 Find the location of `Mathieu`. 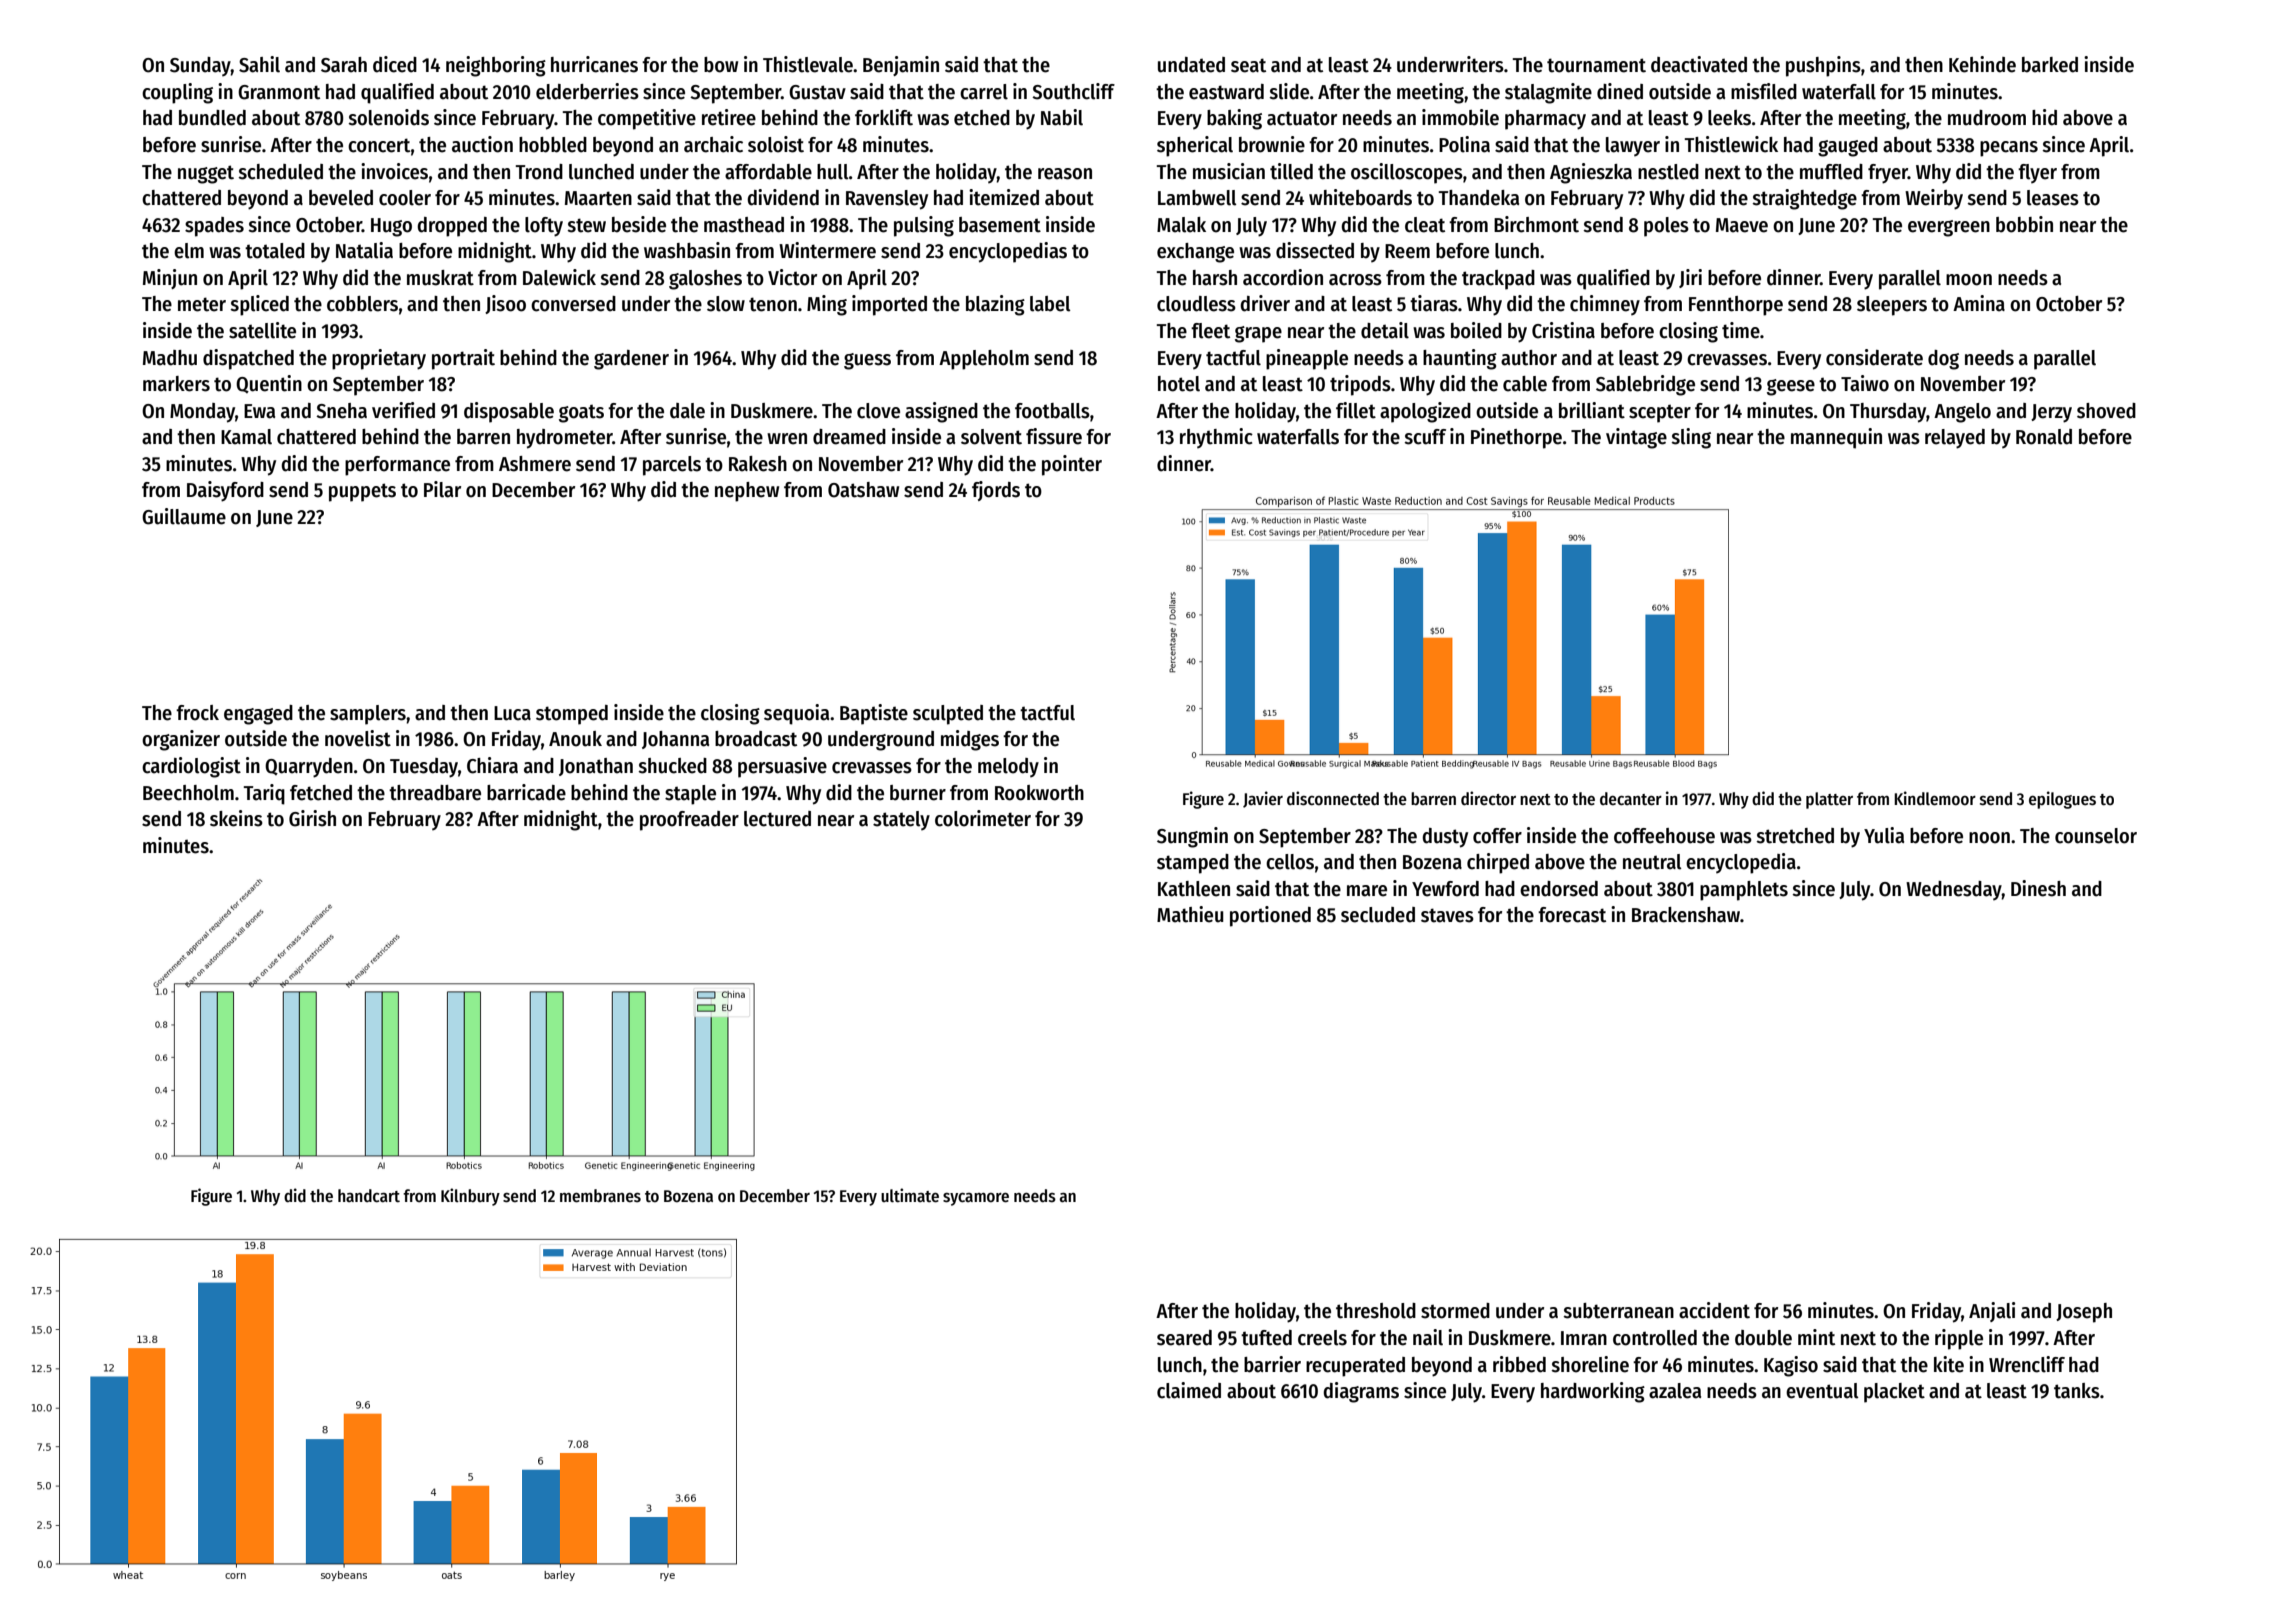

Mathieu is located at coordinates (1190, 914).
